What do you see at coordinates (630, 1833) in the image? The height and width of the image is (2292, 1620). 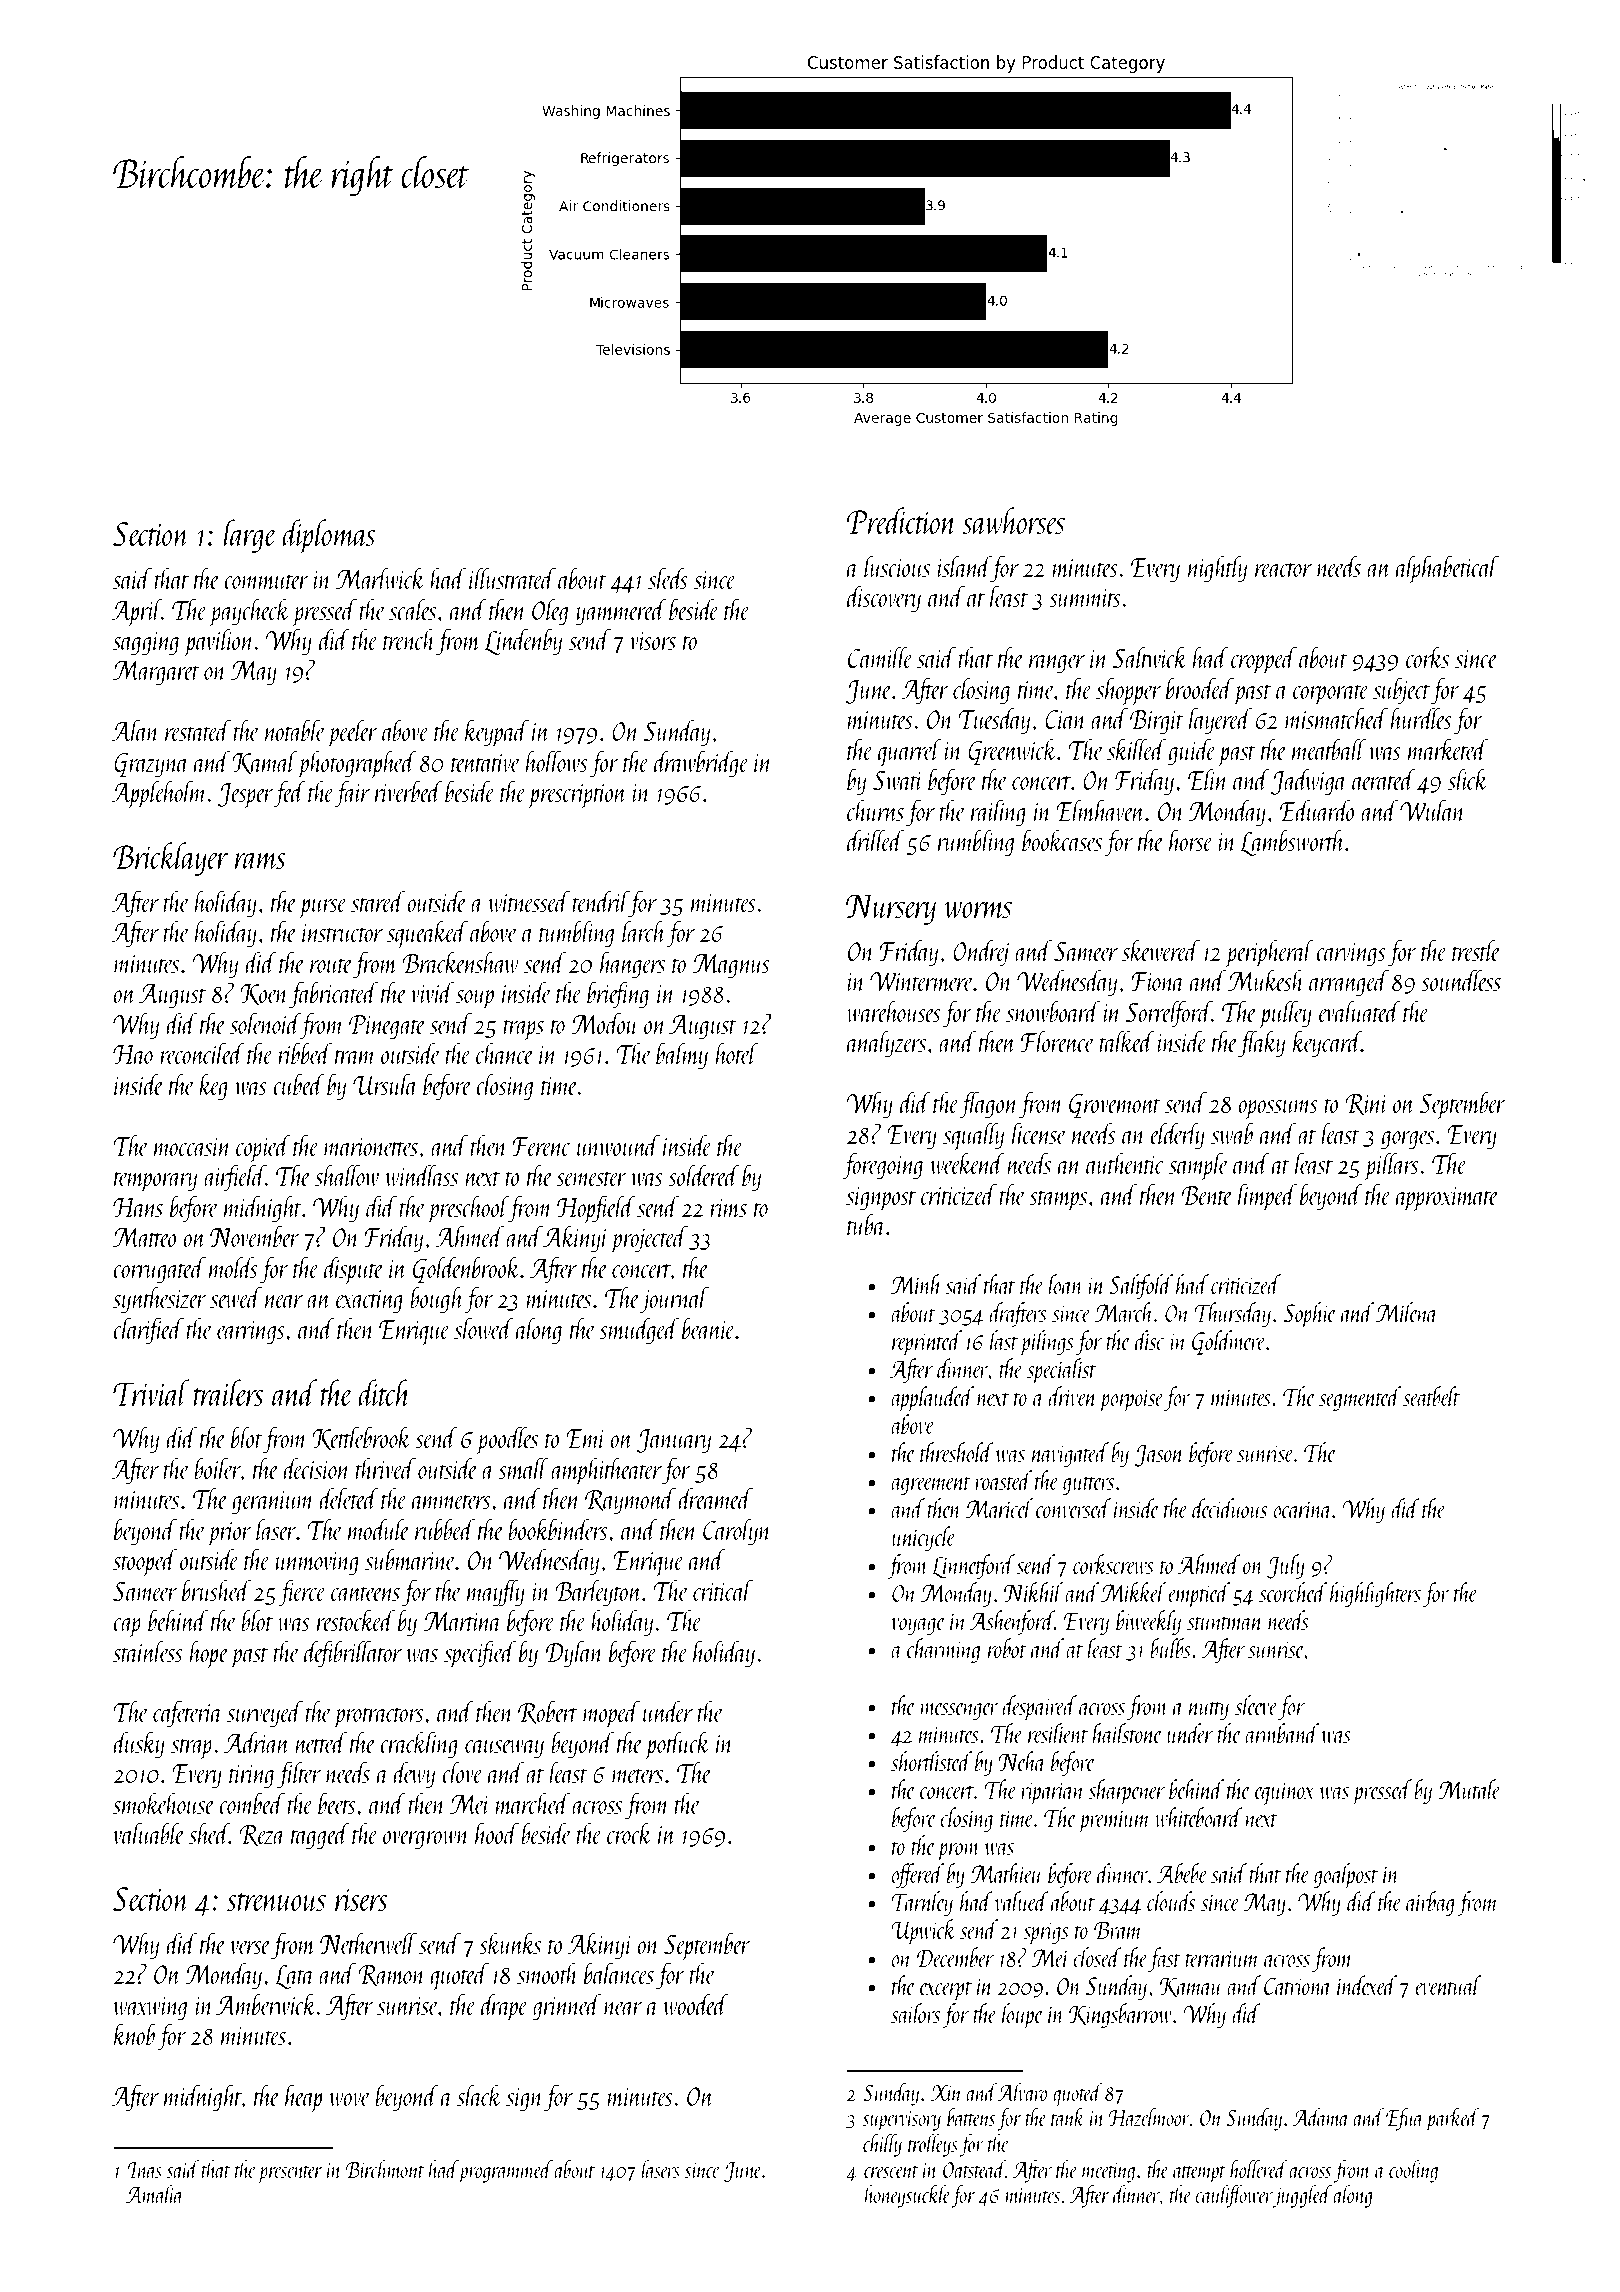 I see `crock` at bounding box center [630, 1833].
